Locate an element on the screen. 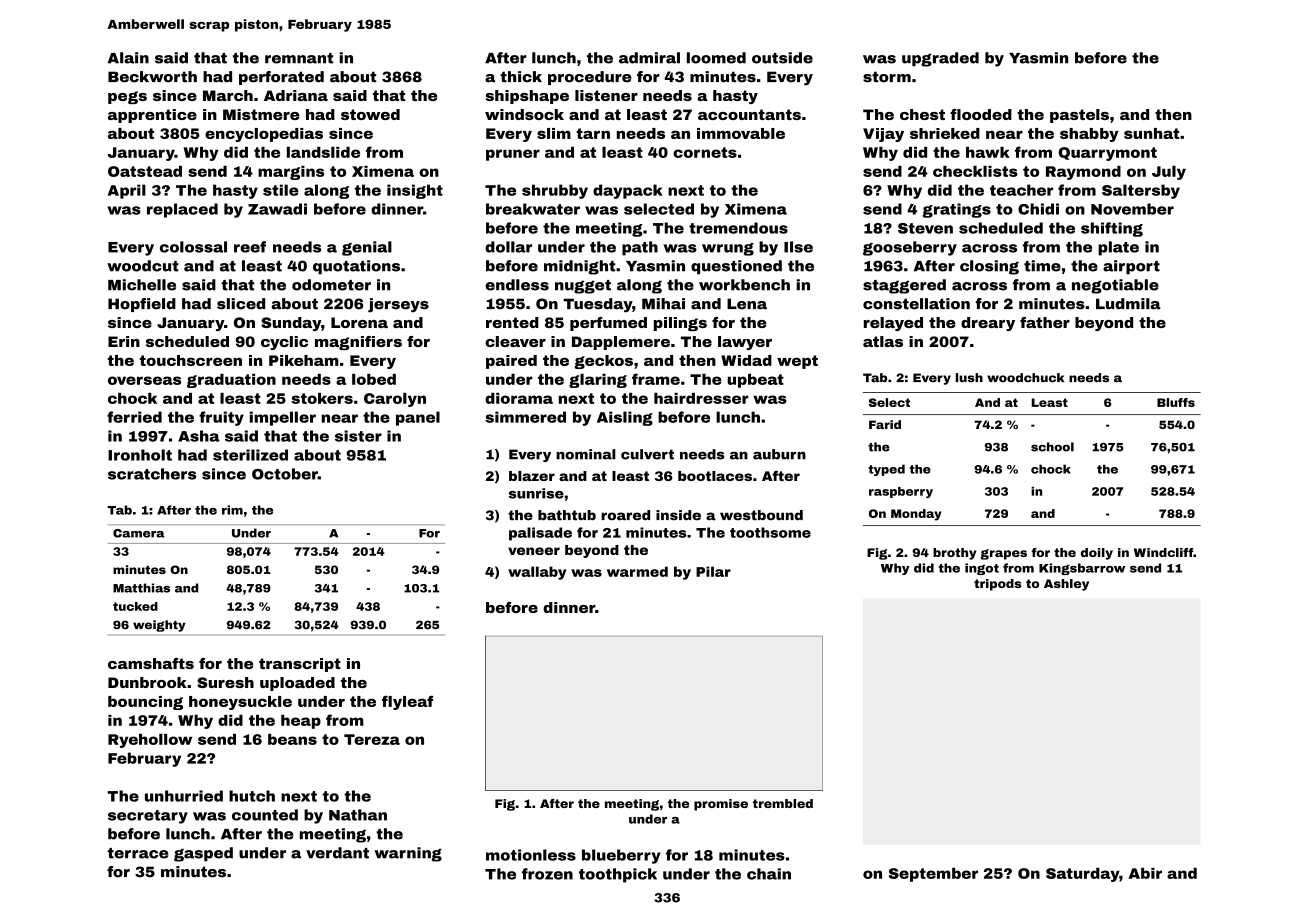 This screenshot has width=1308, height=924. gasped is located at coordinates (203, 854).
